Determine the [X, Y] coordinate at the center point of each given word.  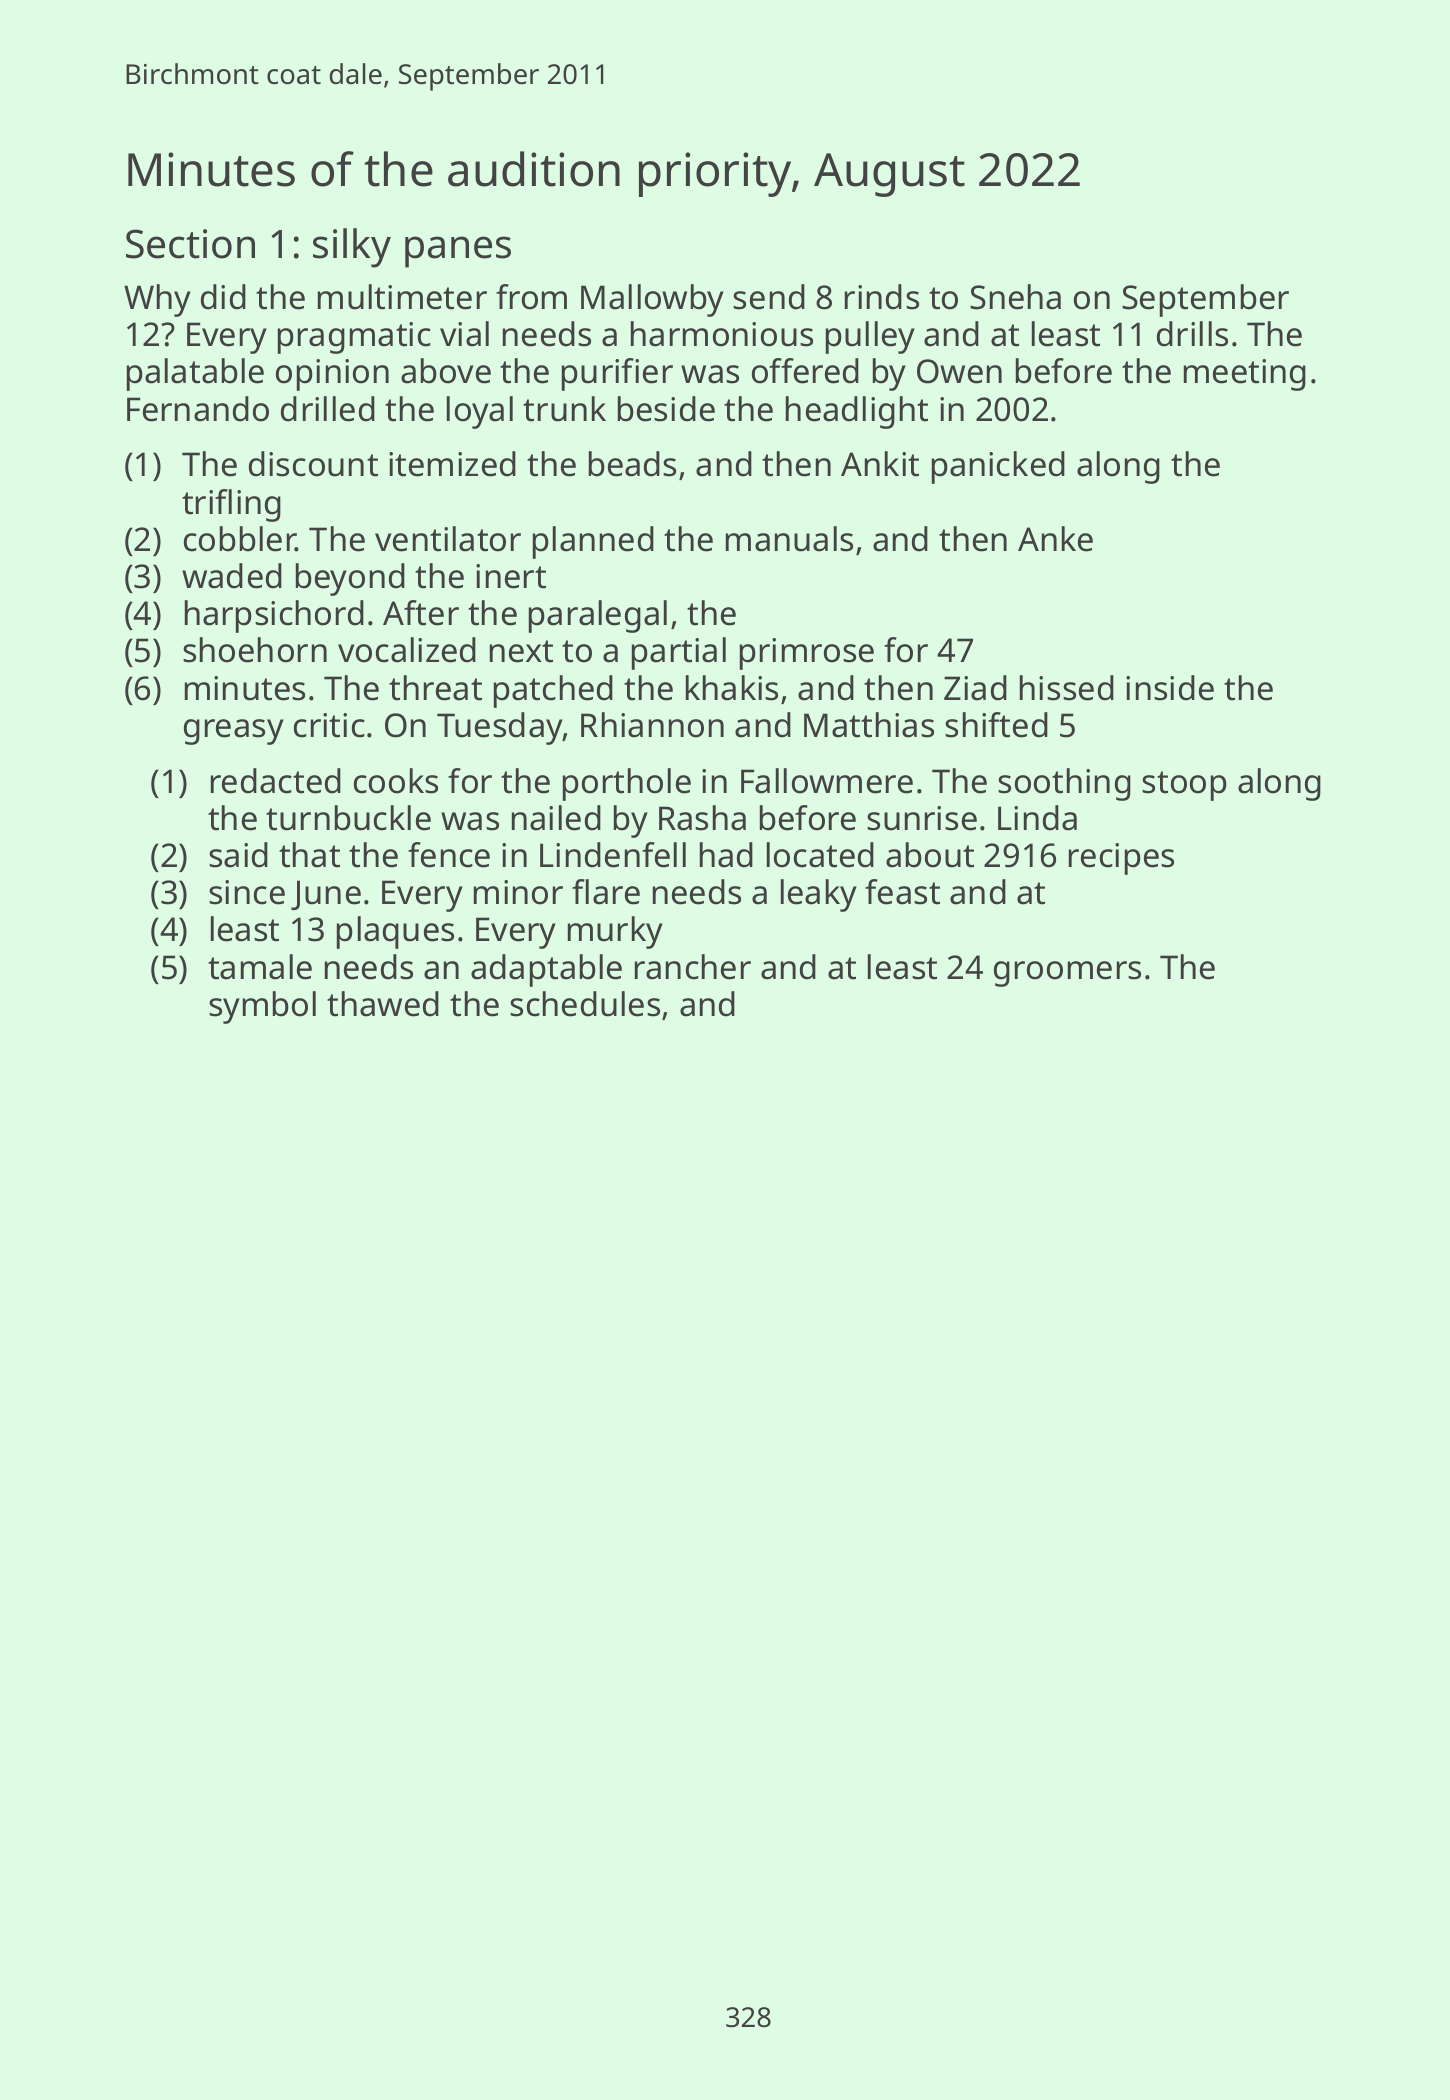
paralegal [598, 616]
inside [1170, 688]
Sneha [1015, 297]
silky [352, 248]
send [769, 297]
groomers [1067, 974]
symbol [262, 1007]
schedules [585, 1004]
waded [232, 576]
